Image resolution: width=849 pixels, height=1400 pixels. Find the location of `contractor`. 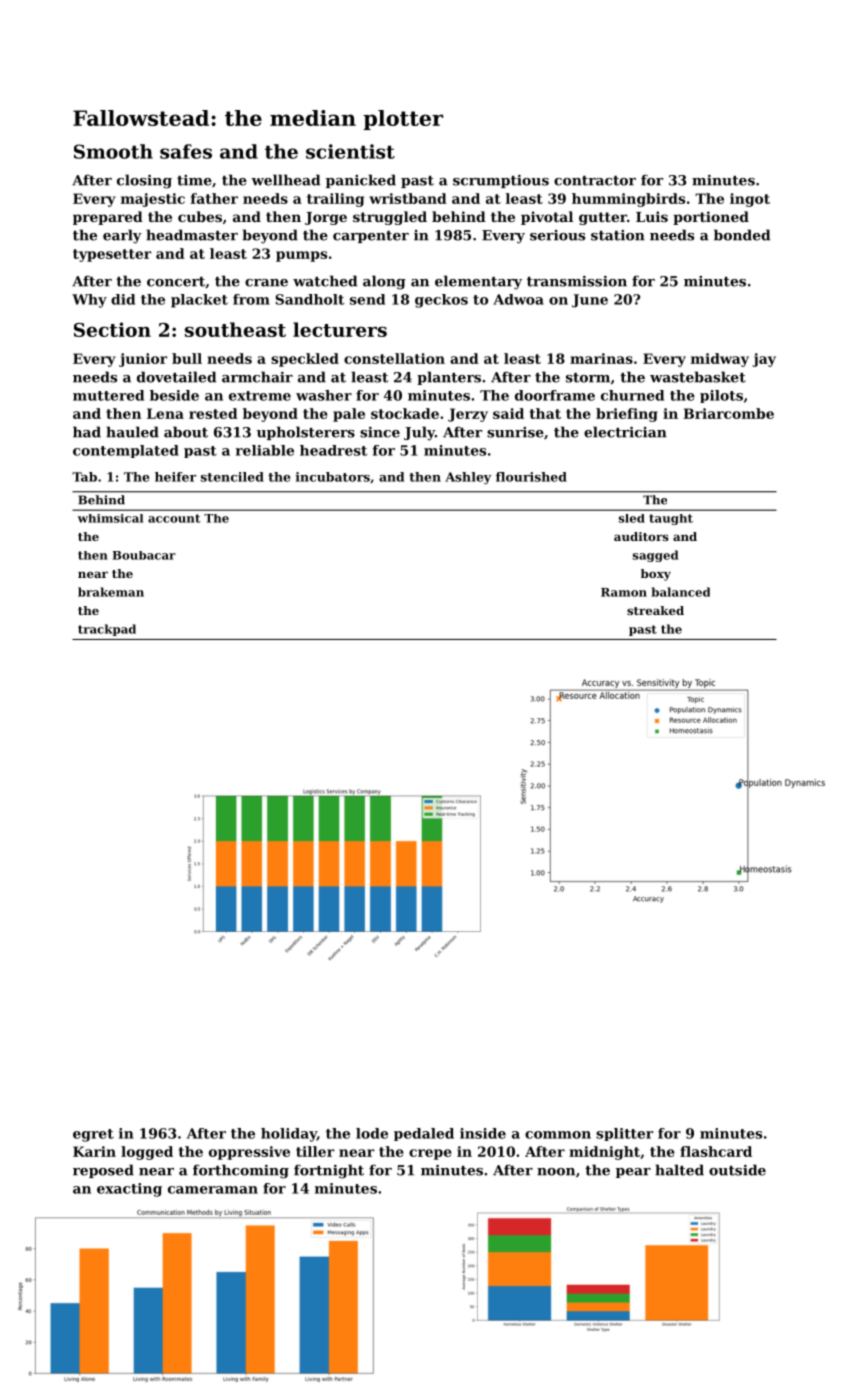

contractor is located at coordinates (595, 181).
